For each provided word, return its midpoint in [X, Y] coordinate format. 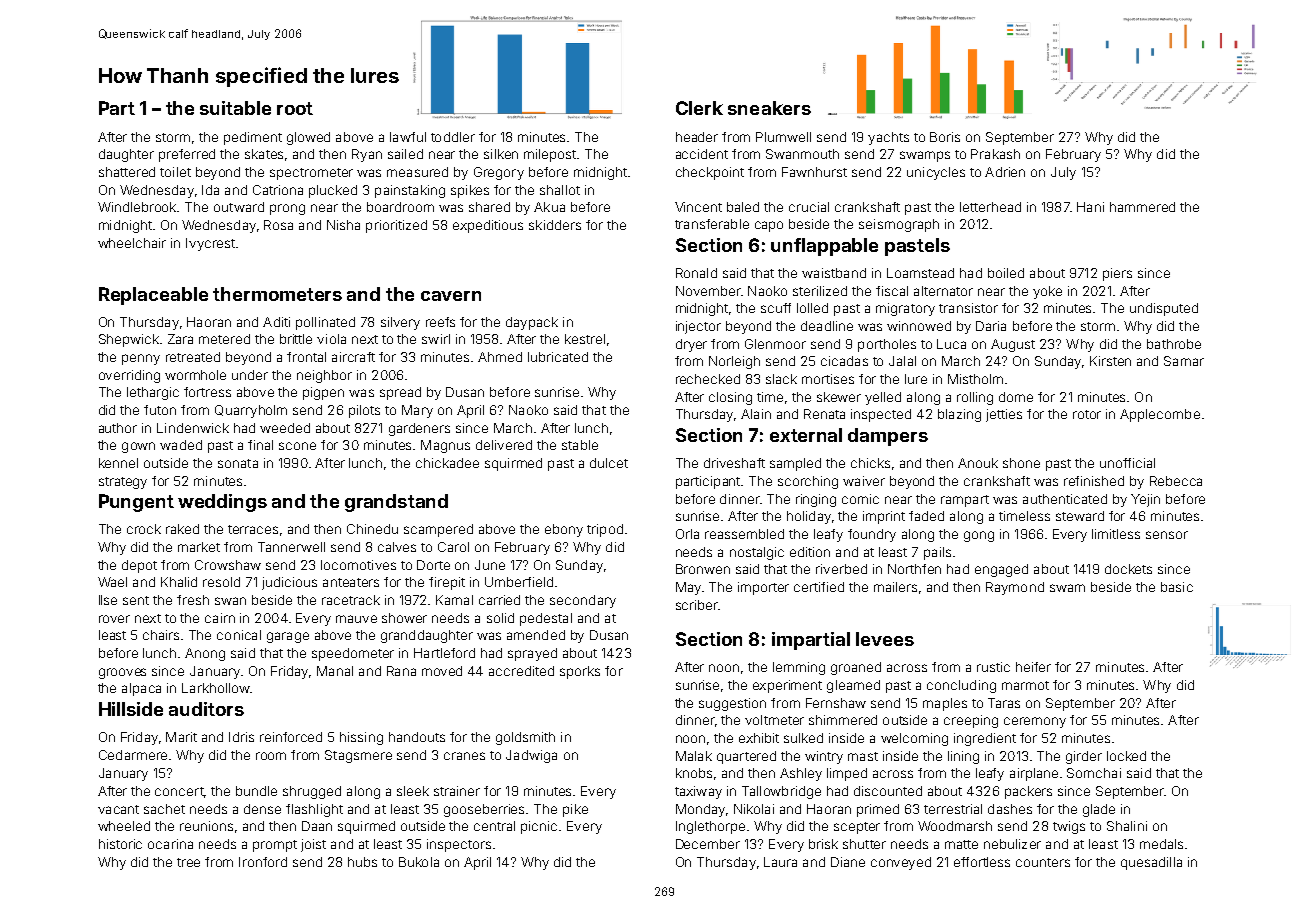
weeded [285, 428]
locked [1126, 756]
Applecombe [1160, 415]
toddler [453, 137]
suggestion [732, 704]
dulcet [609, 463]
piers [1117, 274]
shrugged [312, 792]
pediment [253, 138]
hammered [1142, 207]
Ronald [696, 273]
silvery [400, 323]
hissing [361, 738]
